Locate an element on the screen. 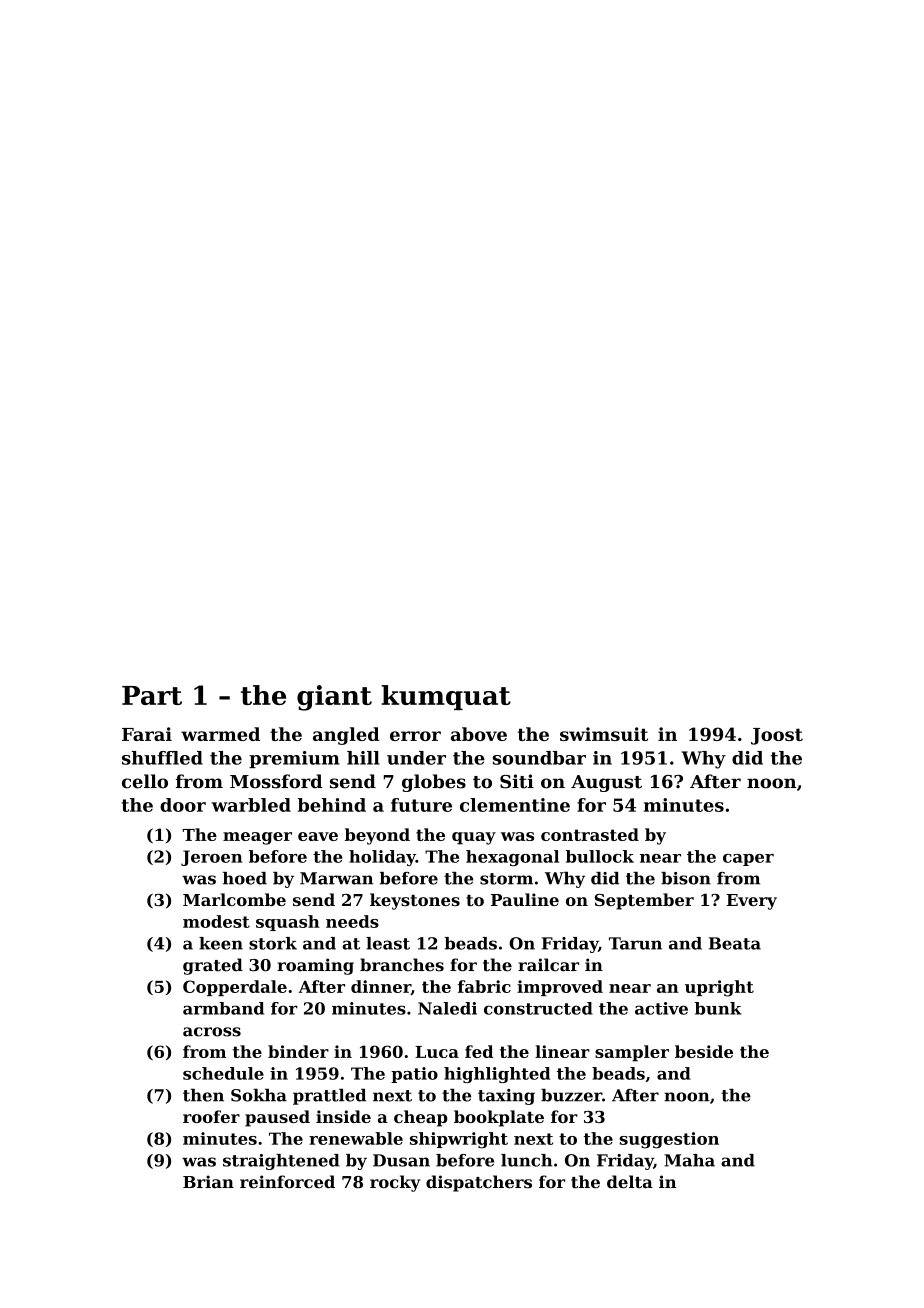 The width and height of the screenshot is (924, 1308). Jeroen is located at coordinates (211, 858).
